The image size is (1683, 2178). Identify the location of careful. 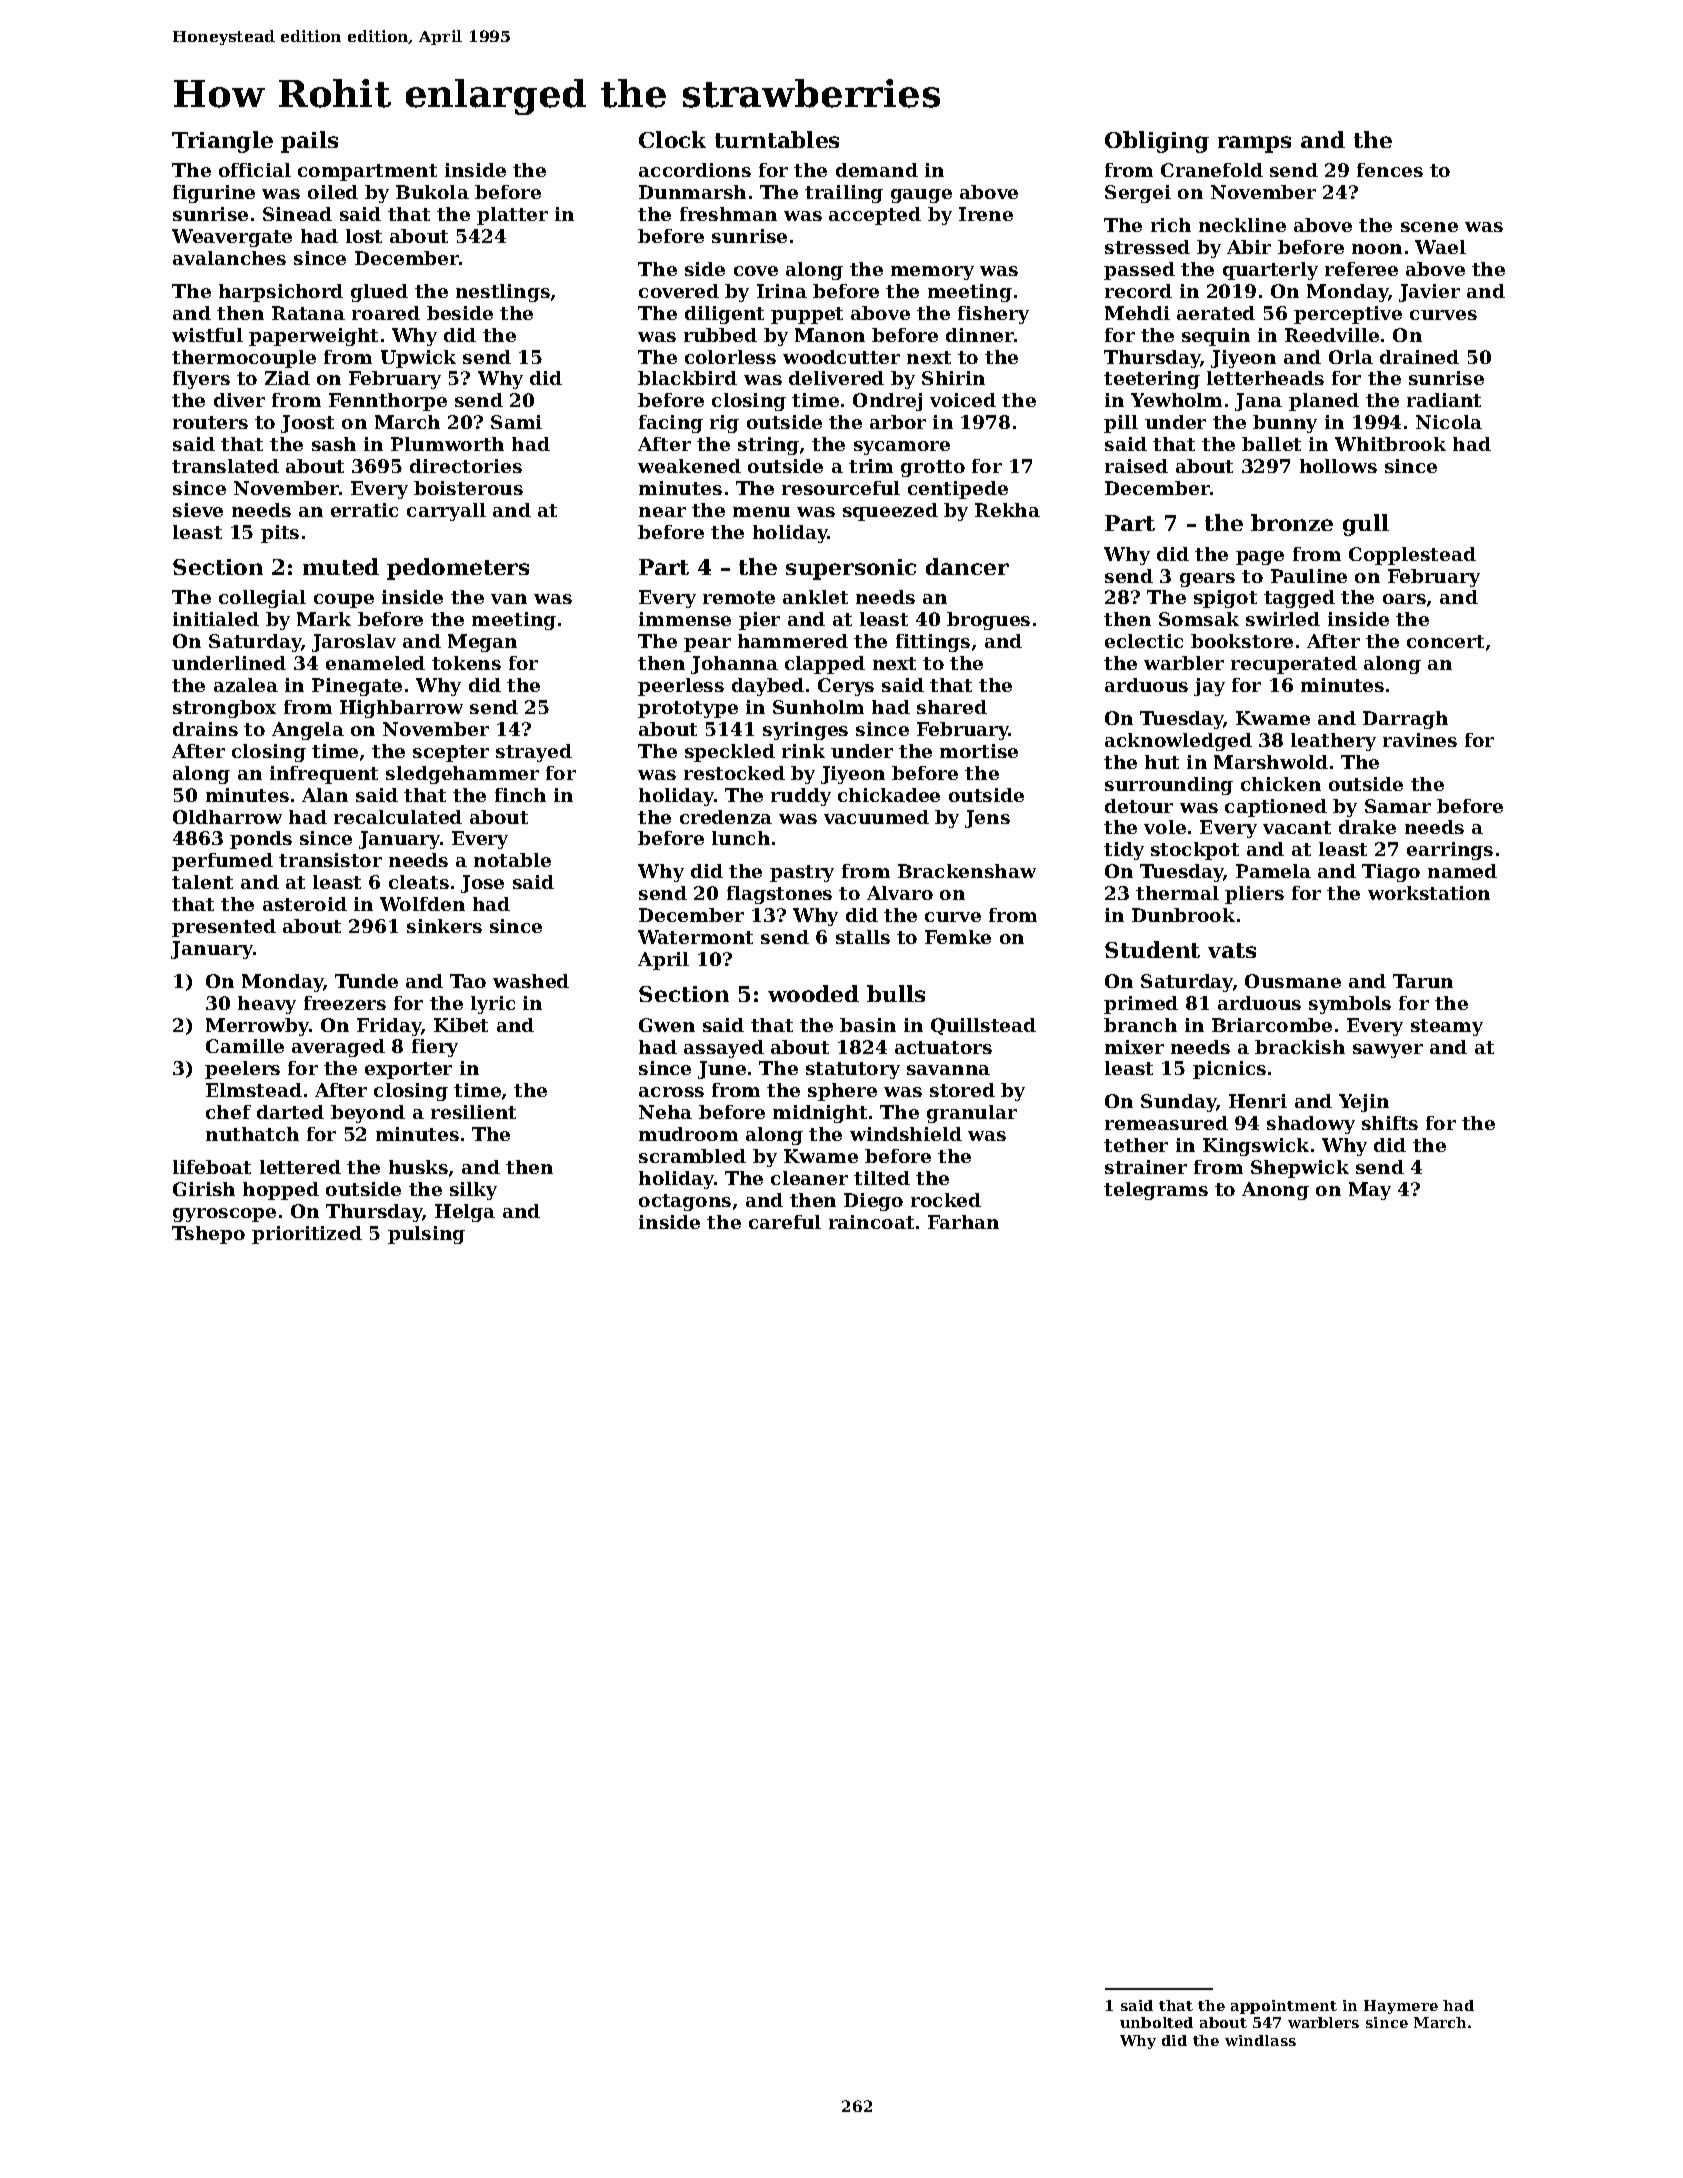
(785, 1222).
